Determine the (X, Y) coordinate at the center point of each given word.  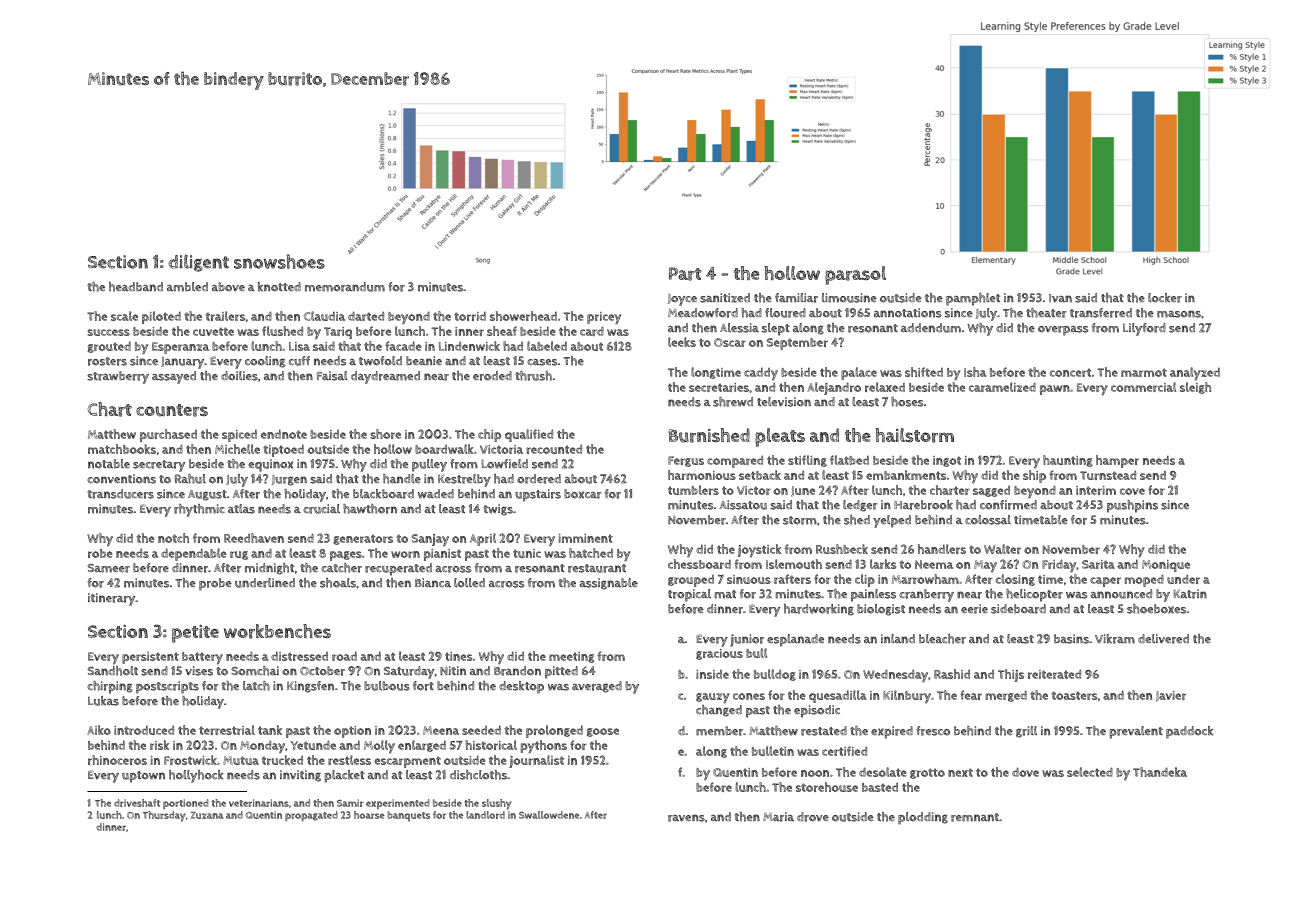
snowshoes (279, 261)
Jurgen (289, 480)
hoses (907, 402)
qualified (529, 435)
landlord (485, 815)
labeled (547, 346)
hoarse (369, 815)
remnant (975, 817)
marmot (1144, 372)
